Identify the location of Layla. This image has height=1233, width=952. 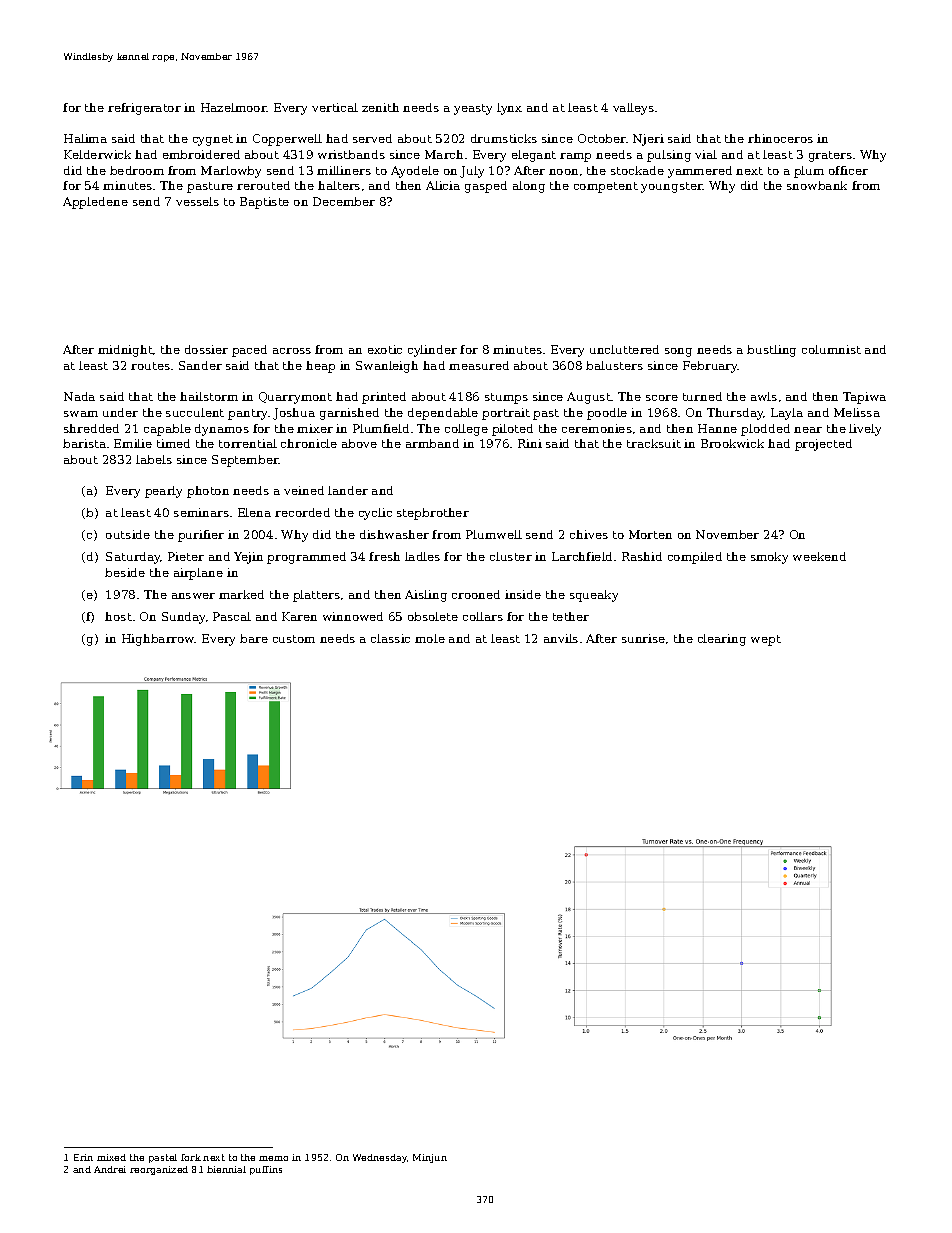
(787, 414).
